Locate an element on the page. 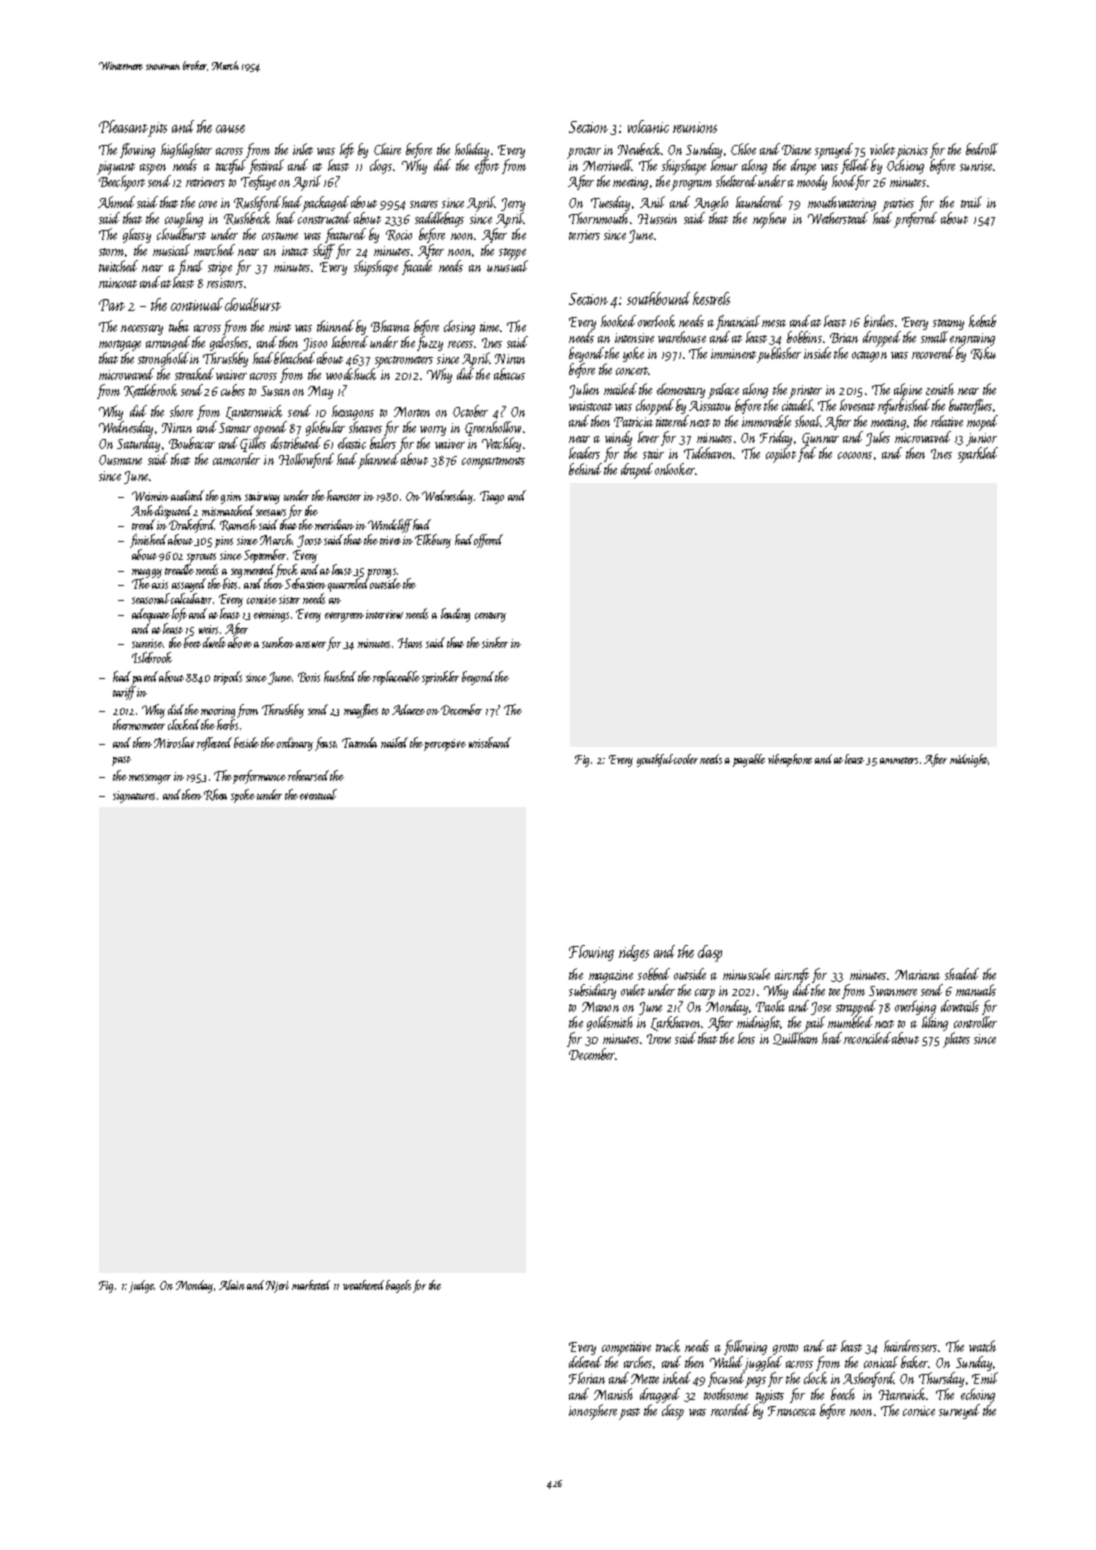 The height and width of the image is (1550, 1096). Pleasant is located at coordinates (123, 126).
